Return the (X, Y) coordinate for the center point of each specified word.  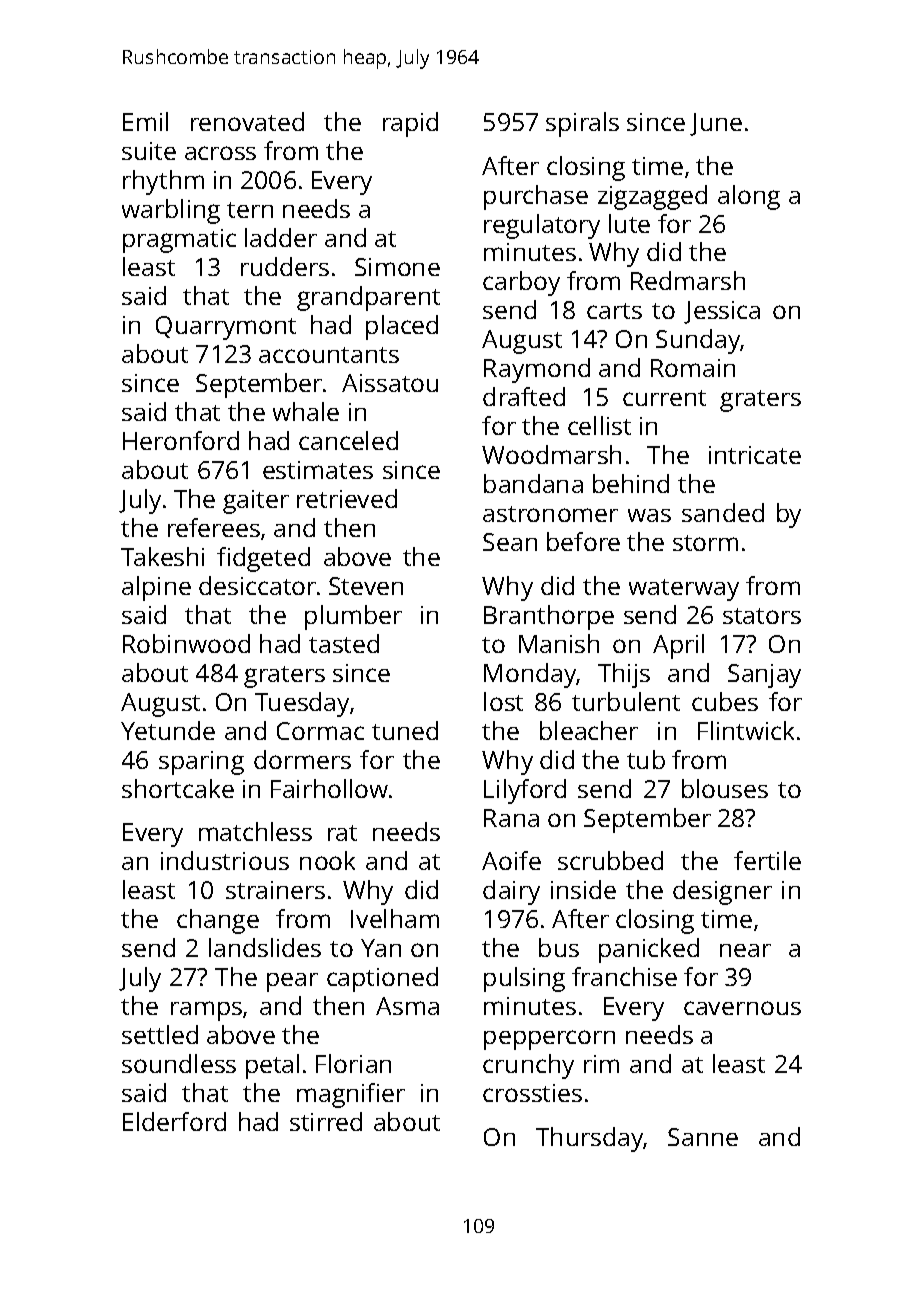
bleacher (589, 730)
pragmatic (179, 241)
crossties (532, 1093)
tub (646, 759)
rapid (410, 124)
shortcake (178, 788)
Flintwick (746, 730)
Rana (511, 818)
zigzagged (652, 197)
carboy (521, 283)
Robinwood (186, 643)
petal (272, 1066)
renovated (247, 121)
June (716, 124)
